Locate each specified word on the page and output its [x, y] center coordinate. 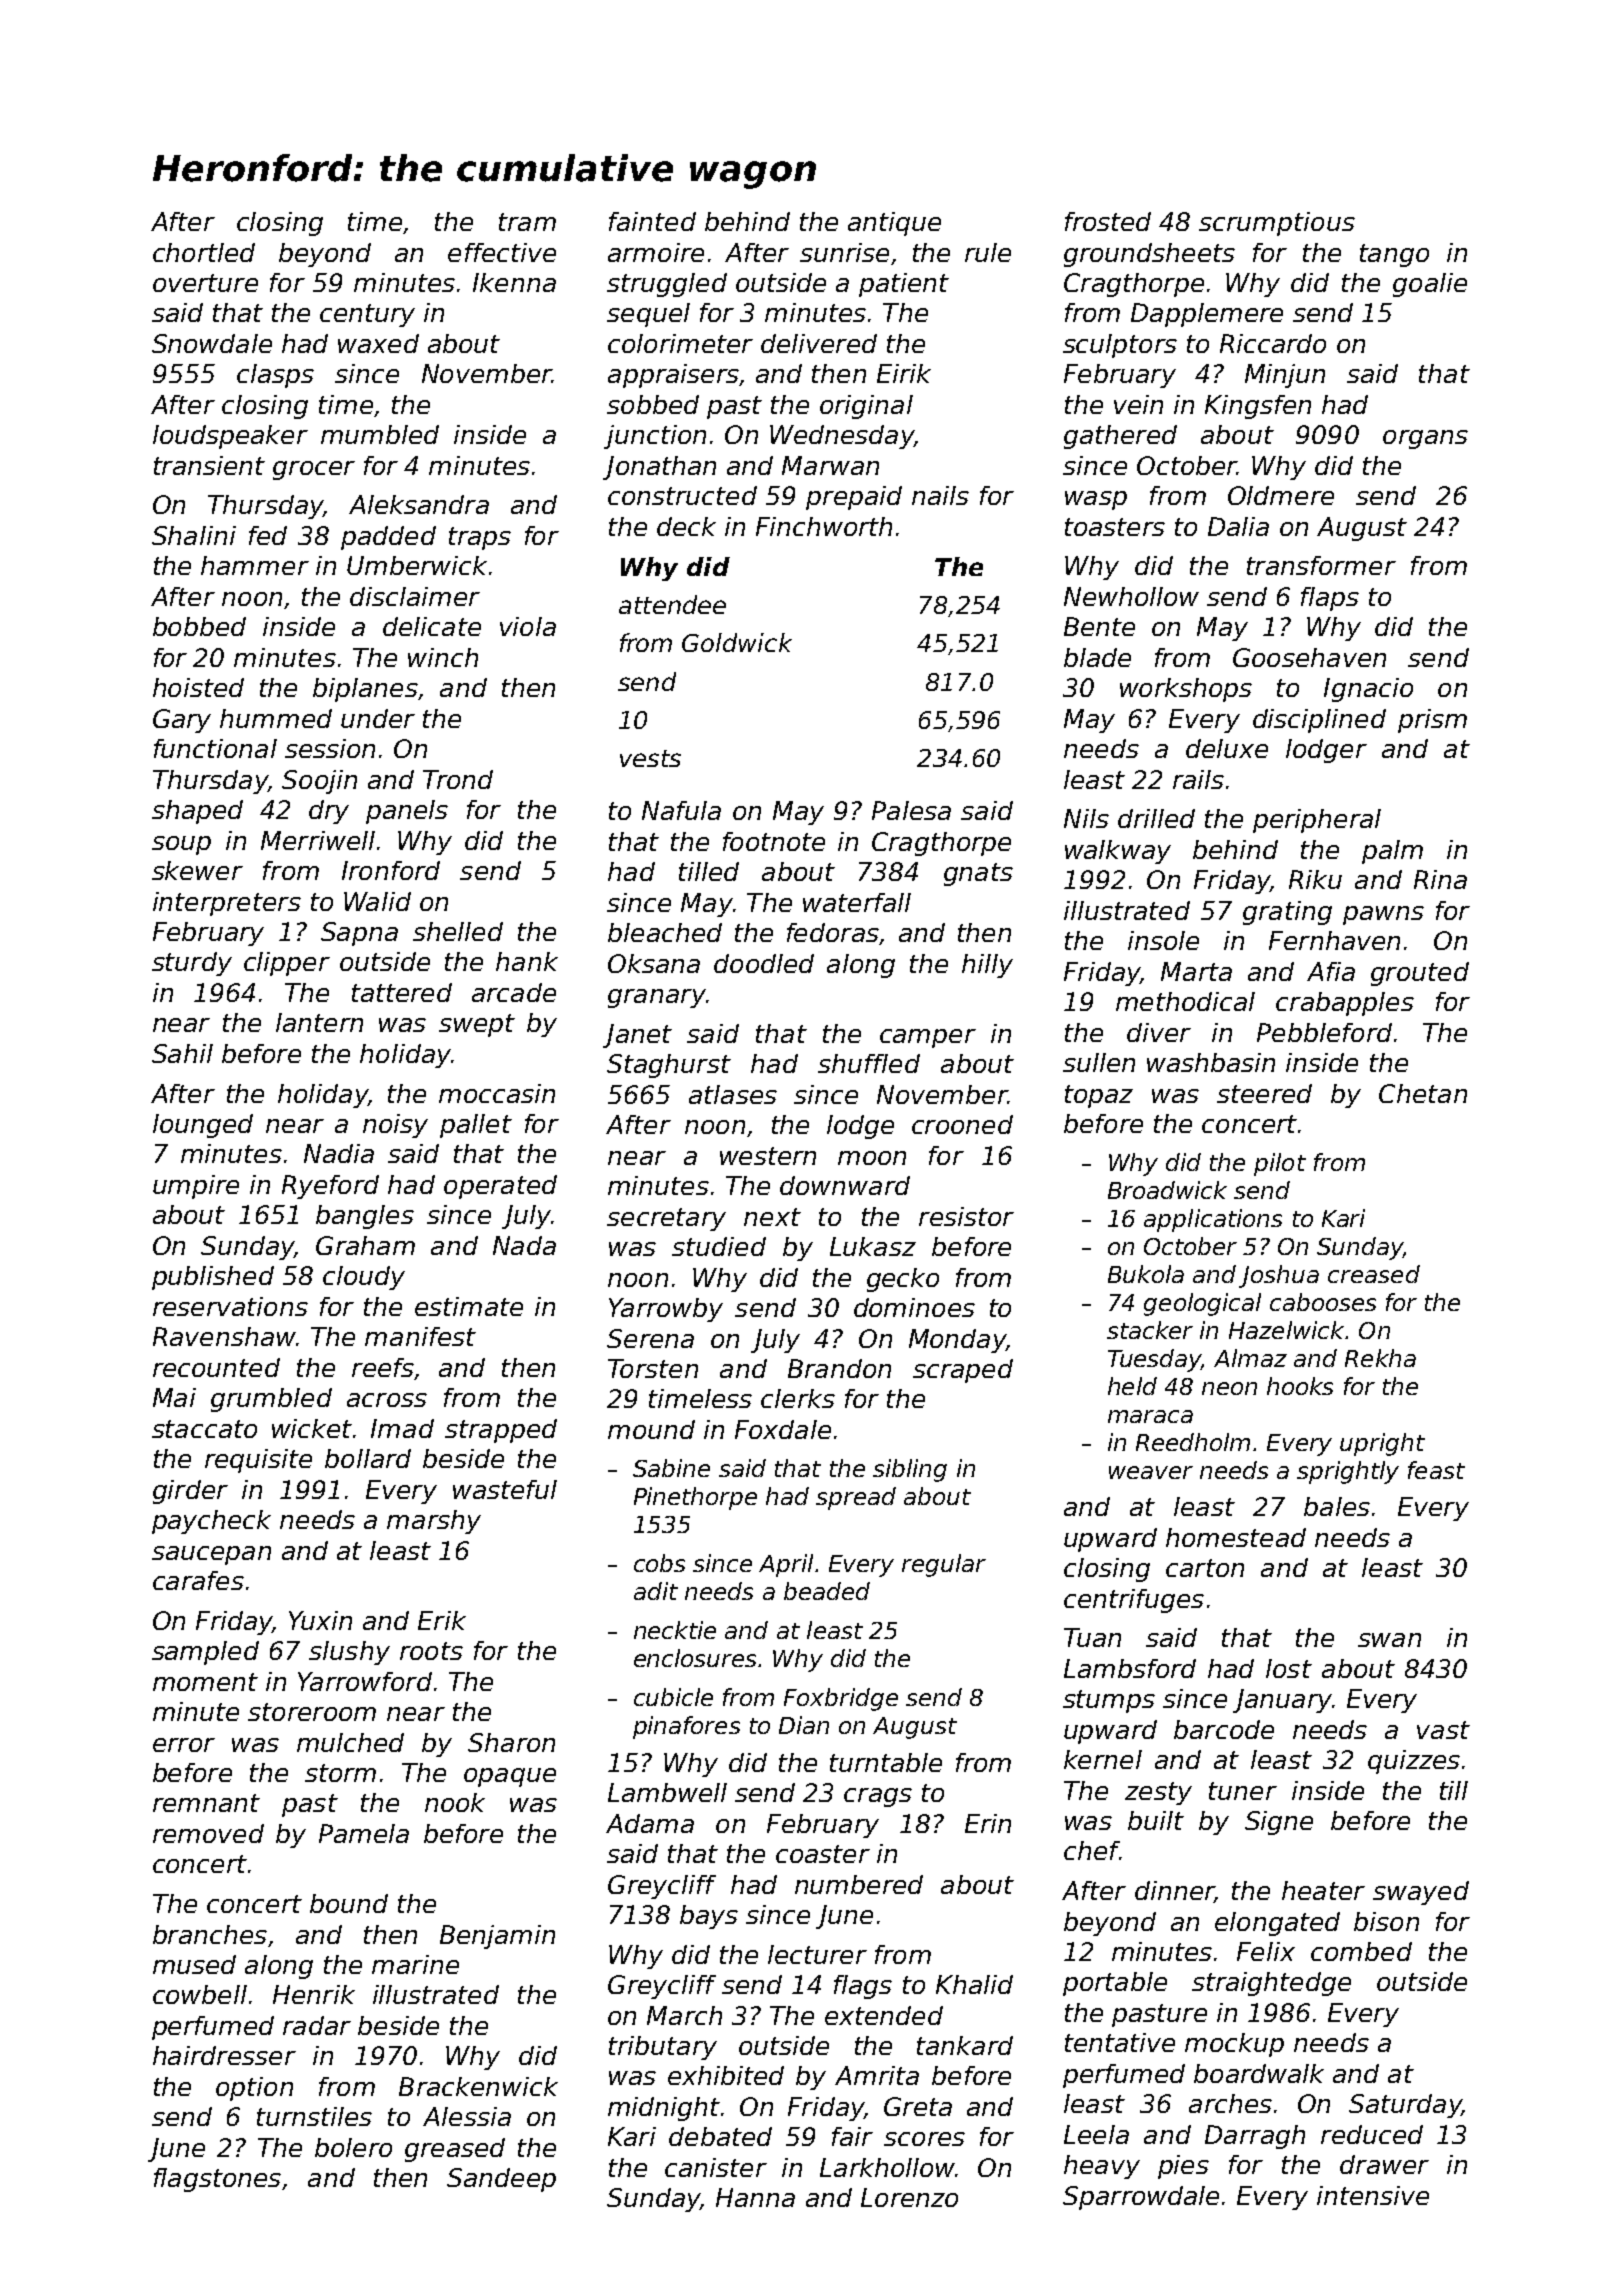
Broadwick [1167, 1190]
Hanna [755, 2197]
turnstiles [314, 2116]
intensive [1373, 2195]
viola [528, 626]
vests [650, 758]
